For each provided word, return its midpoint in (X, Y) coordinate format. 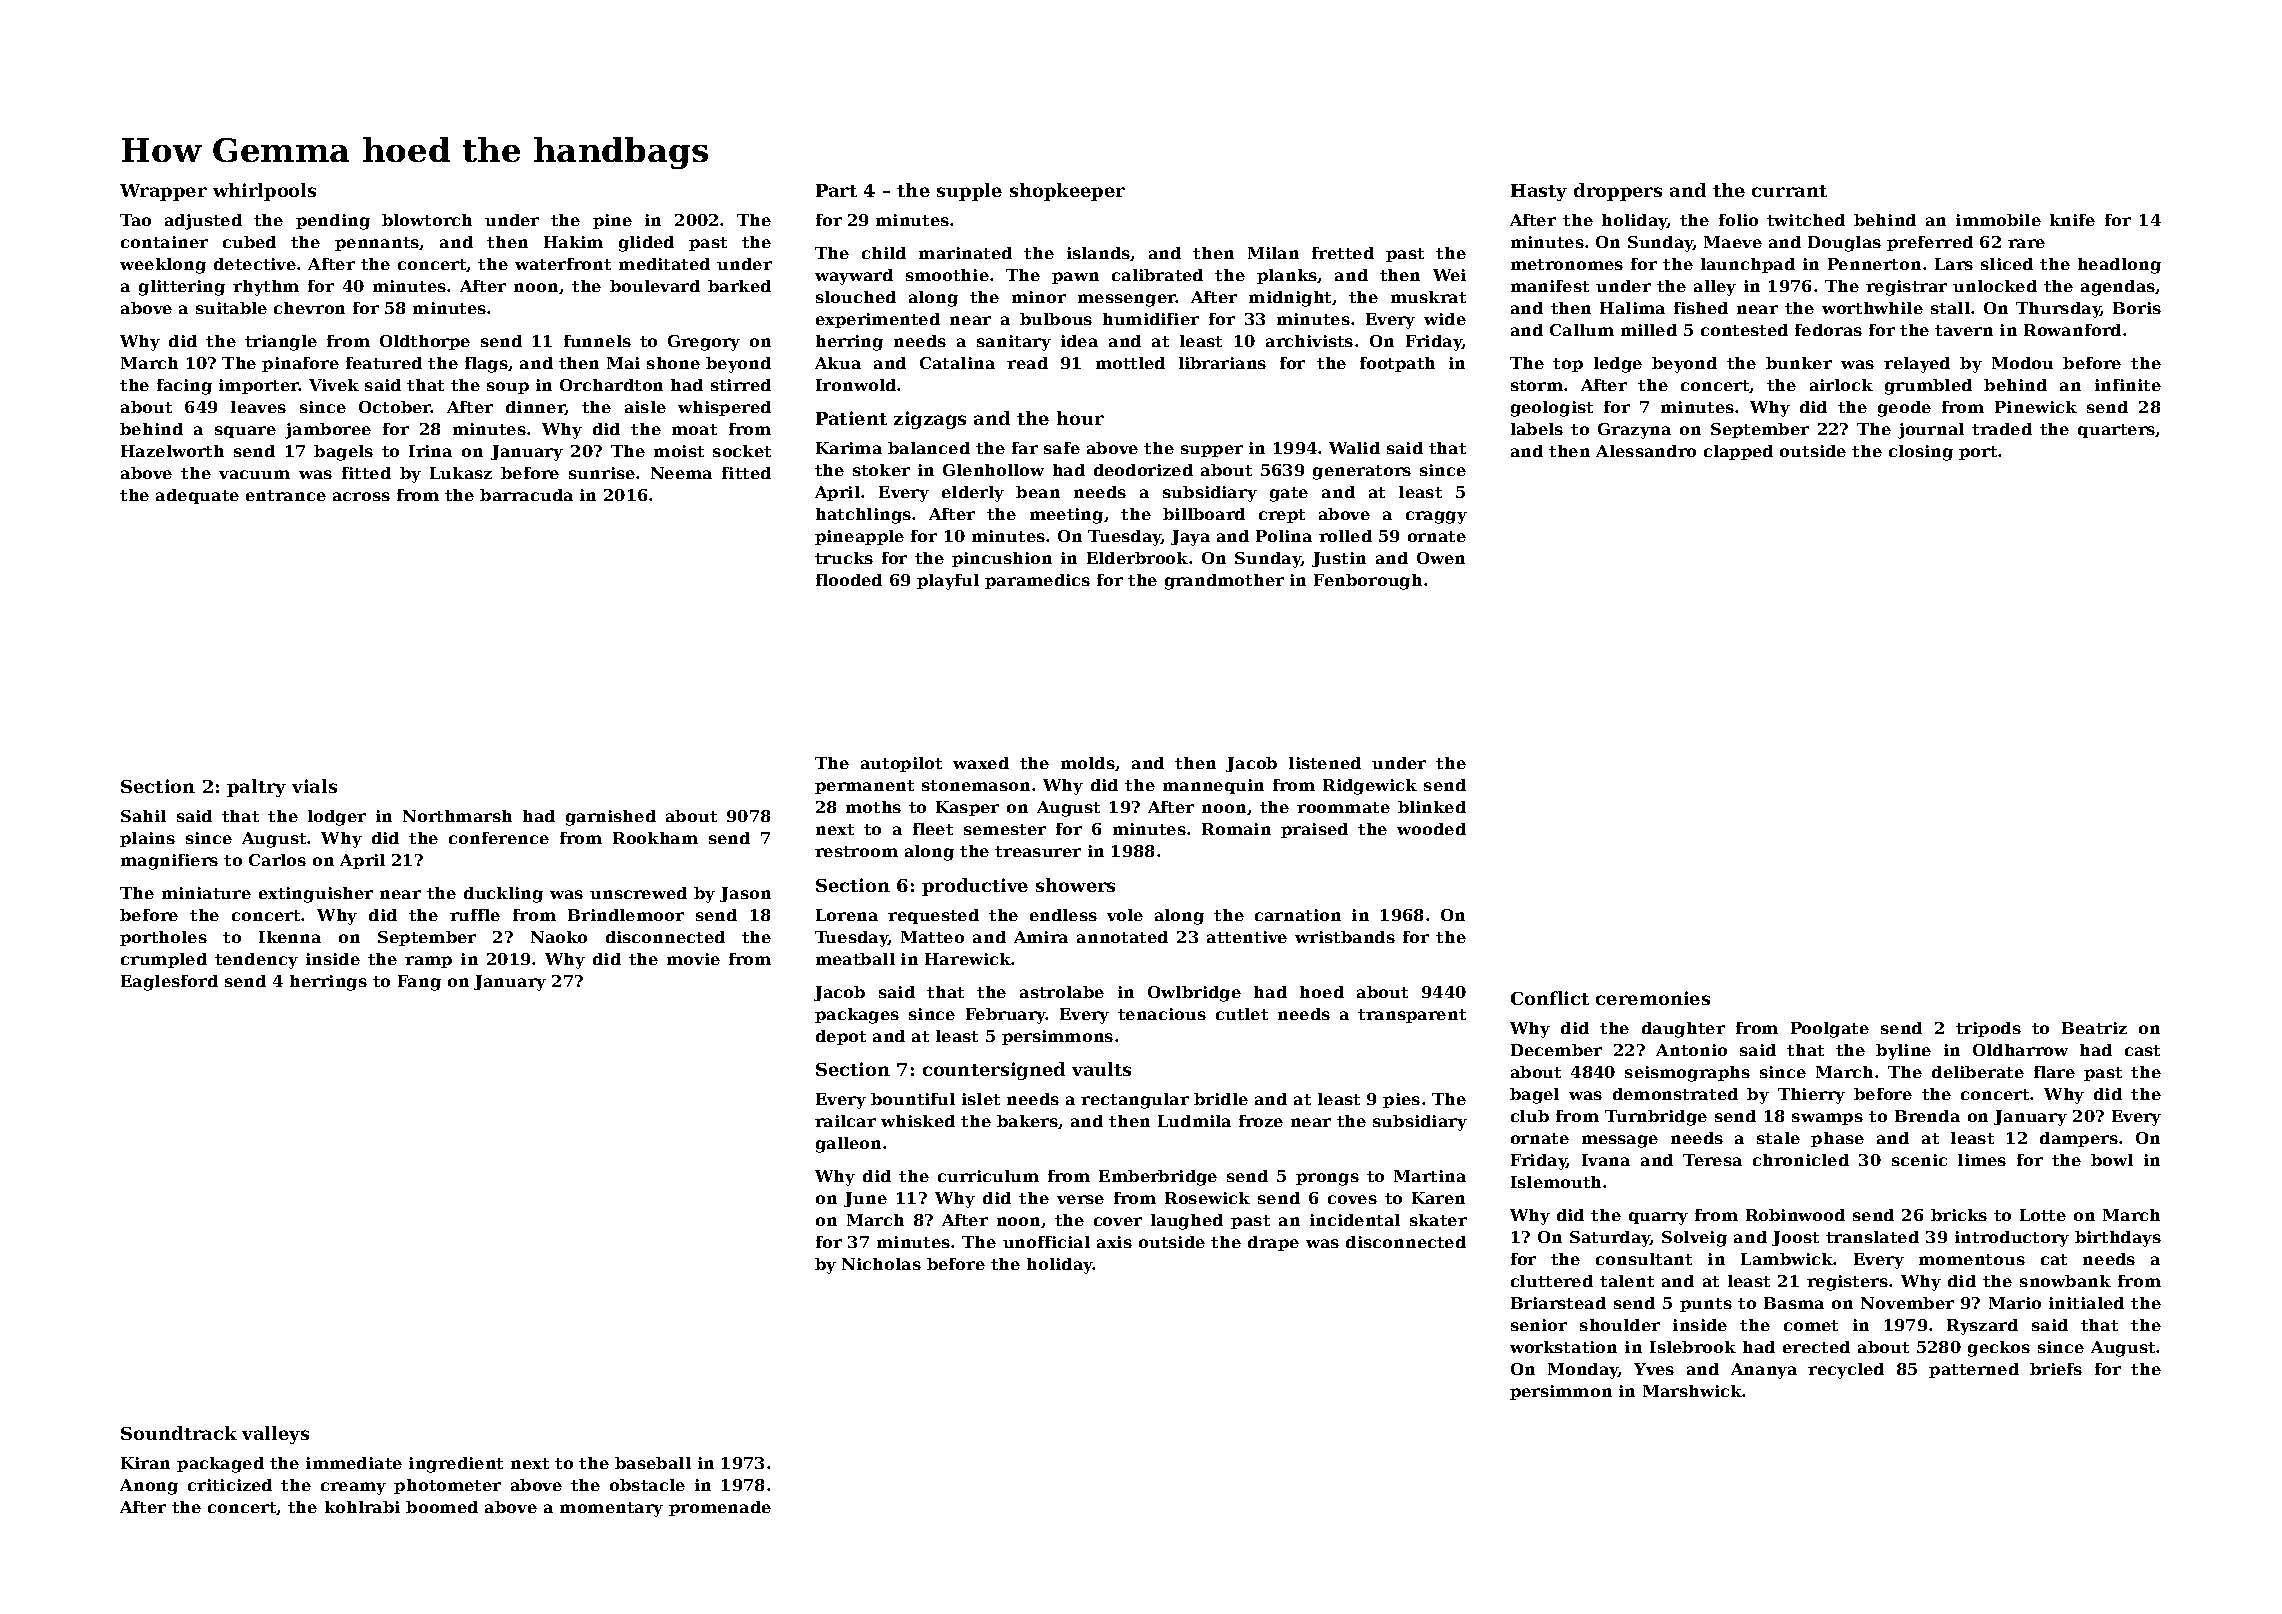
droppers (1618, 192)
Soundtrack (179, 1433)
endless (1063, 915)
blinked (1432, 807)
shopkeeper (1067, 192)
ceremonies (1653, 998)
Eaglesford (169, 983)
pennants (377, 244)
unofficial (1046, 1242)
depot (841, 1037)
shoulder (1620, 1325)
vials (314, 786)
